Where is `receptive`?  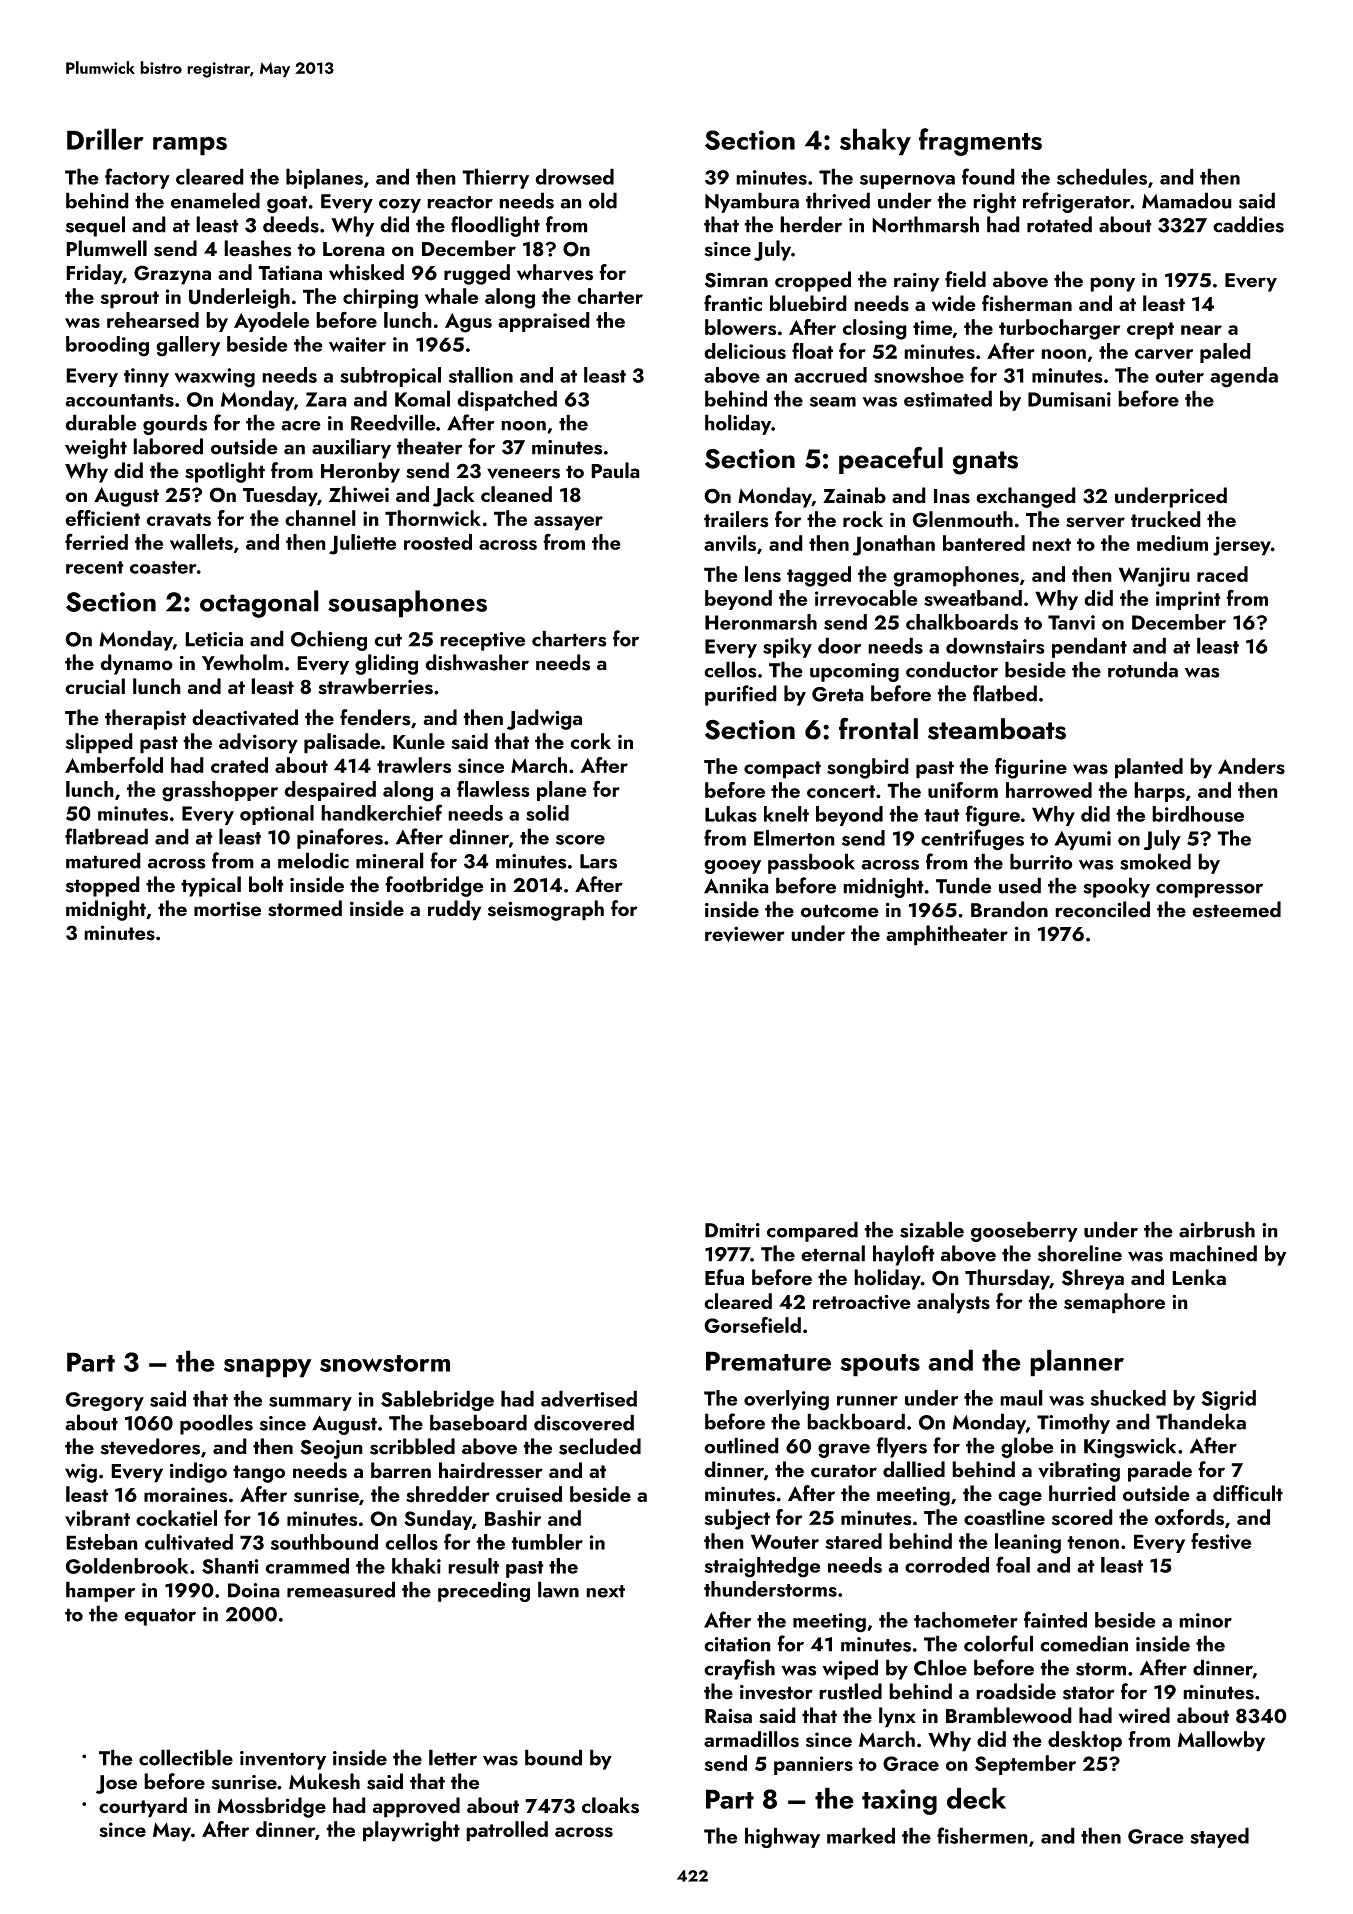
receptive is located at coordinates (482, 641).
